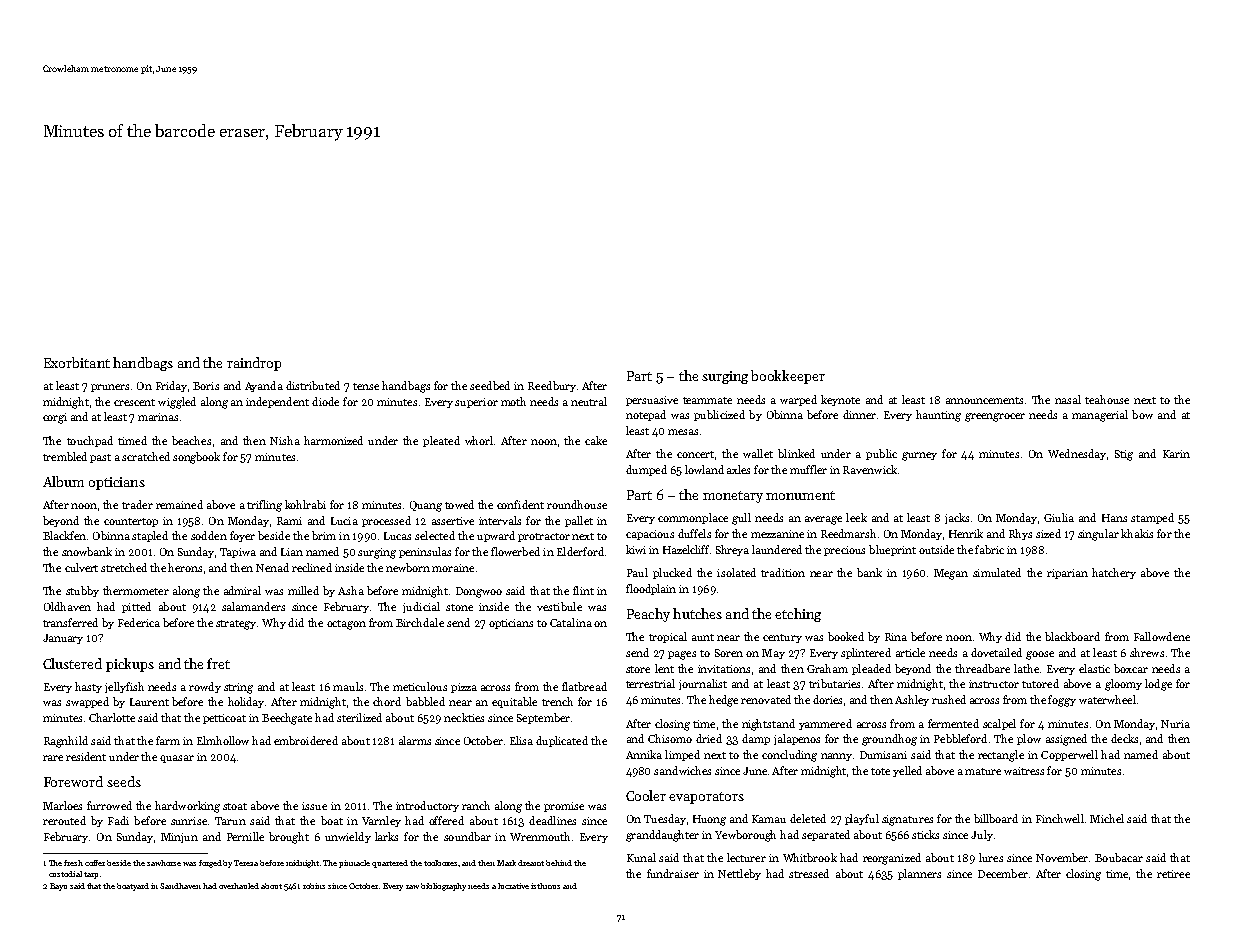 This screenshot has width=1233, height=952. What do you see at coordinates (673, 873) in the screenshot?
I see `fundraiser` at bounding box center [673, 873].
